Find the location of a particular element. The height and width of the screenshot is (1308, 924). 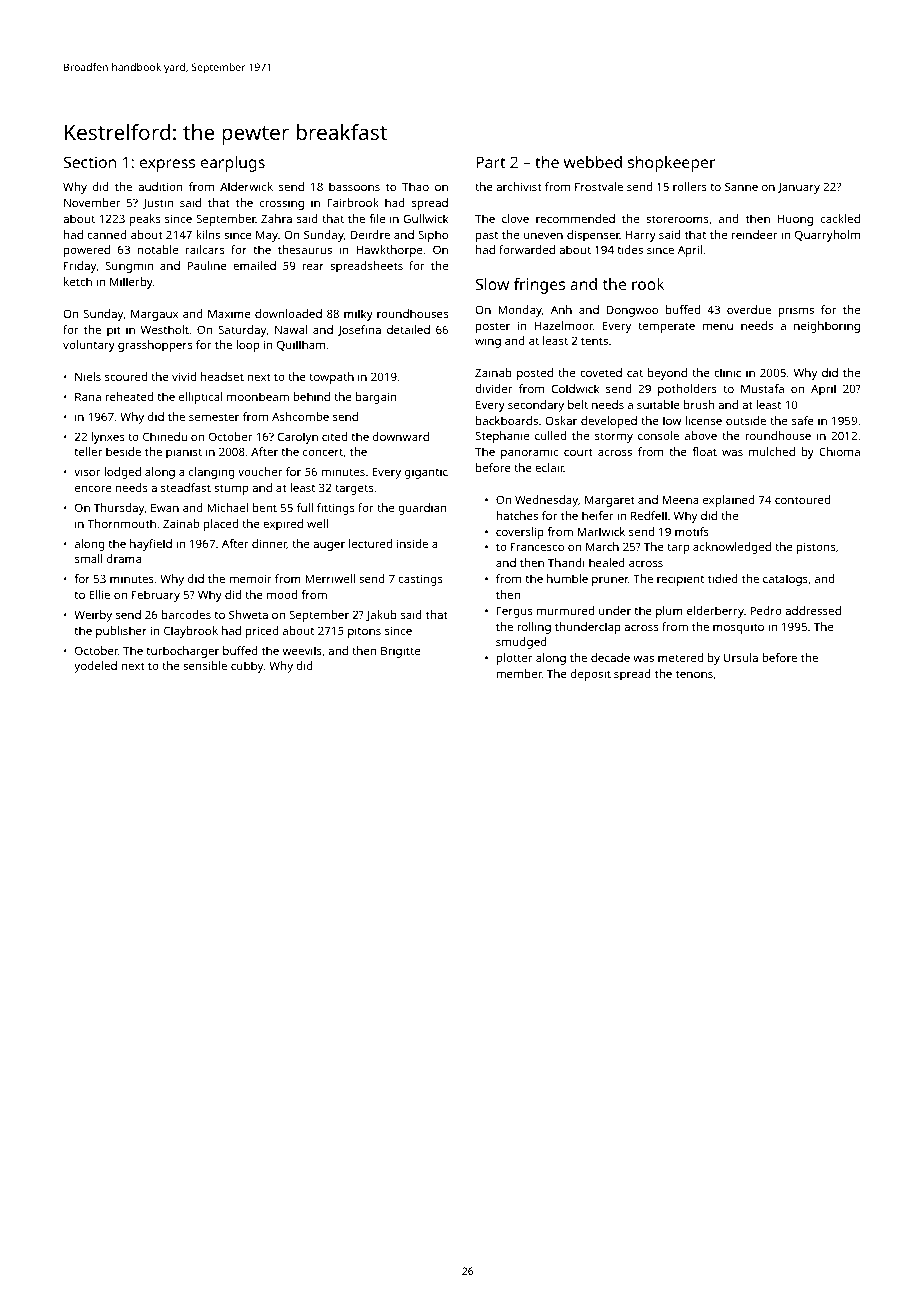

detailed is located at coordinates (408, 329).
